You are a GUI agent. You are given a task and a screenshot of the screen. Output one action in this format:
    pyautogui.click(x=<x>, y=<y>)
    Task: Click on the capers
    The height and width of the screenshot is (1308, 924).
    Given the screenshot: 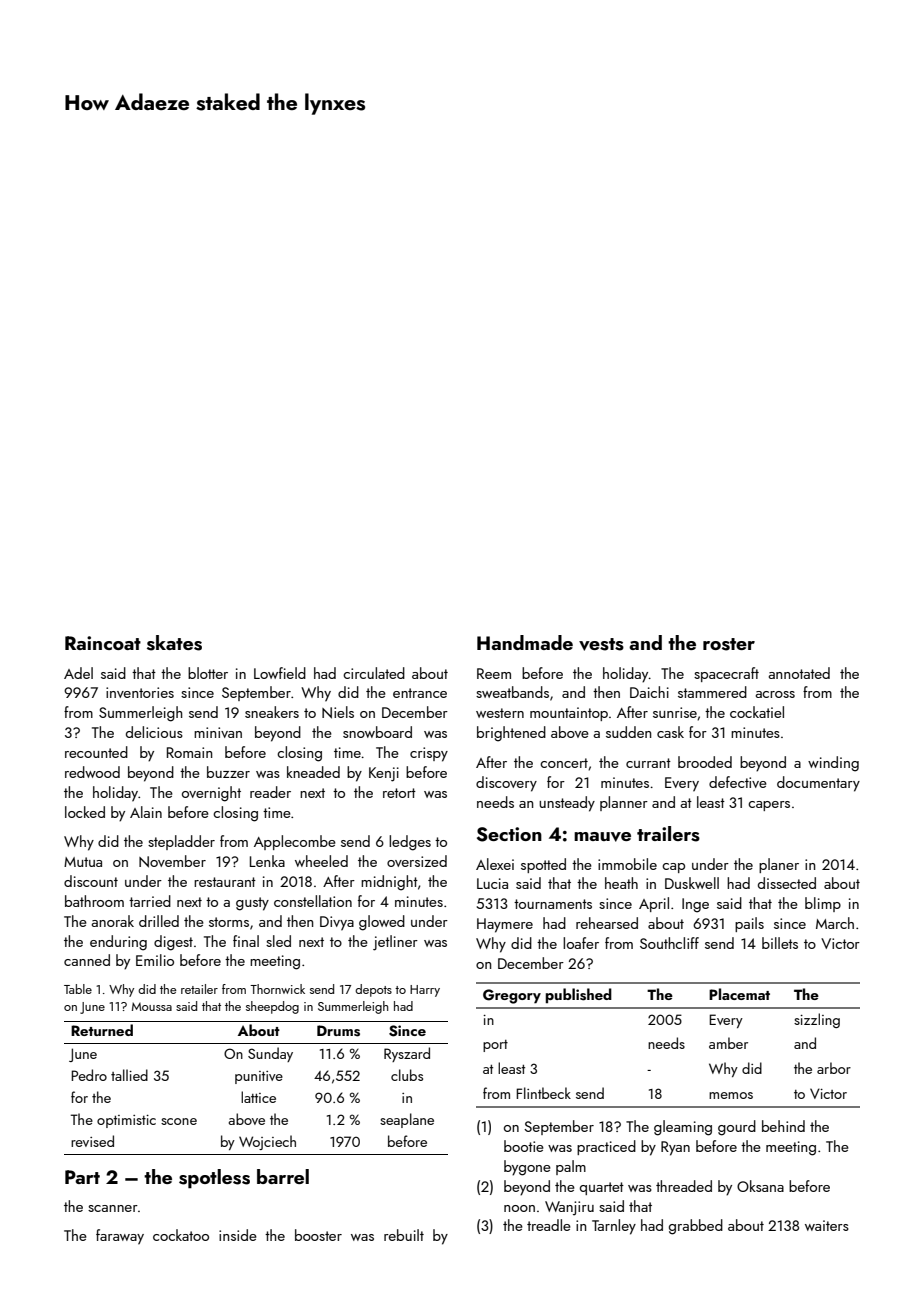 What is the action you would take?
    pyautogui.click(x=769, y=806)
